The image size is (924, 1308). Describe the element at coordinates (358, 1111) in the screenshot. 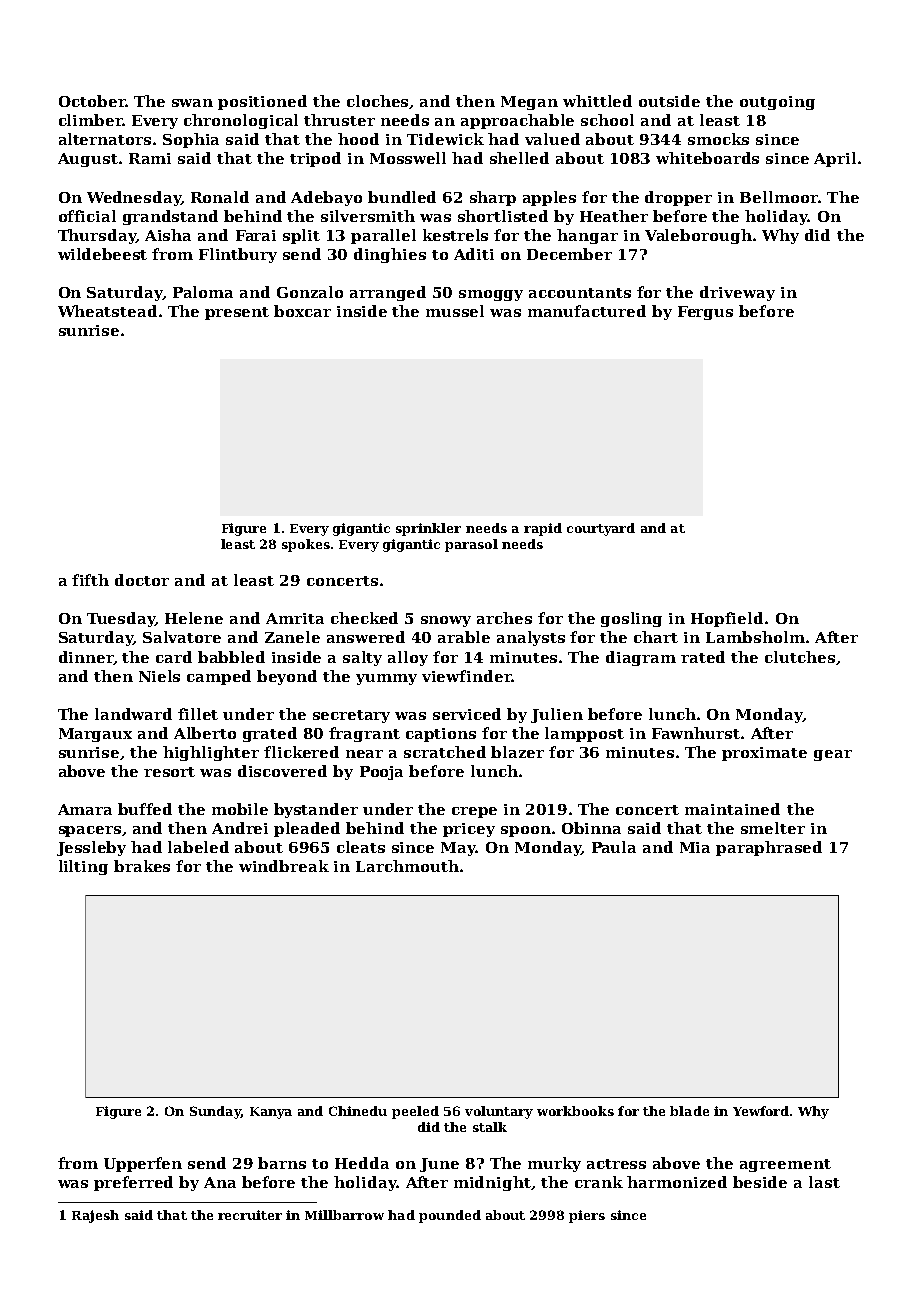

I see `Chinedu` at that location.
